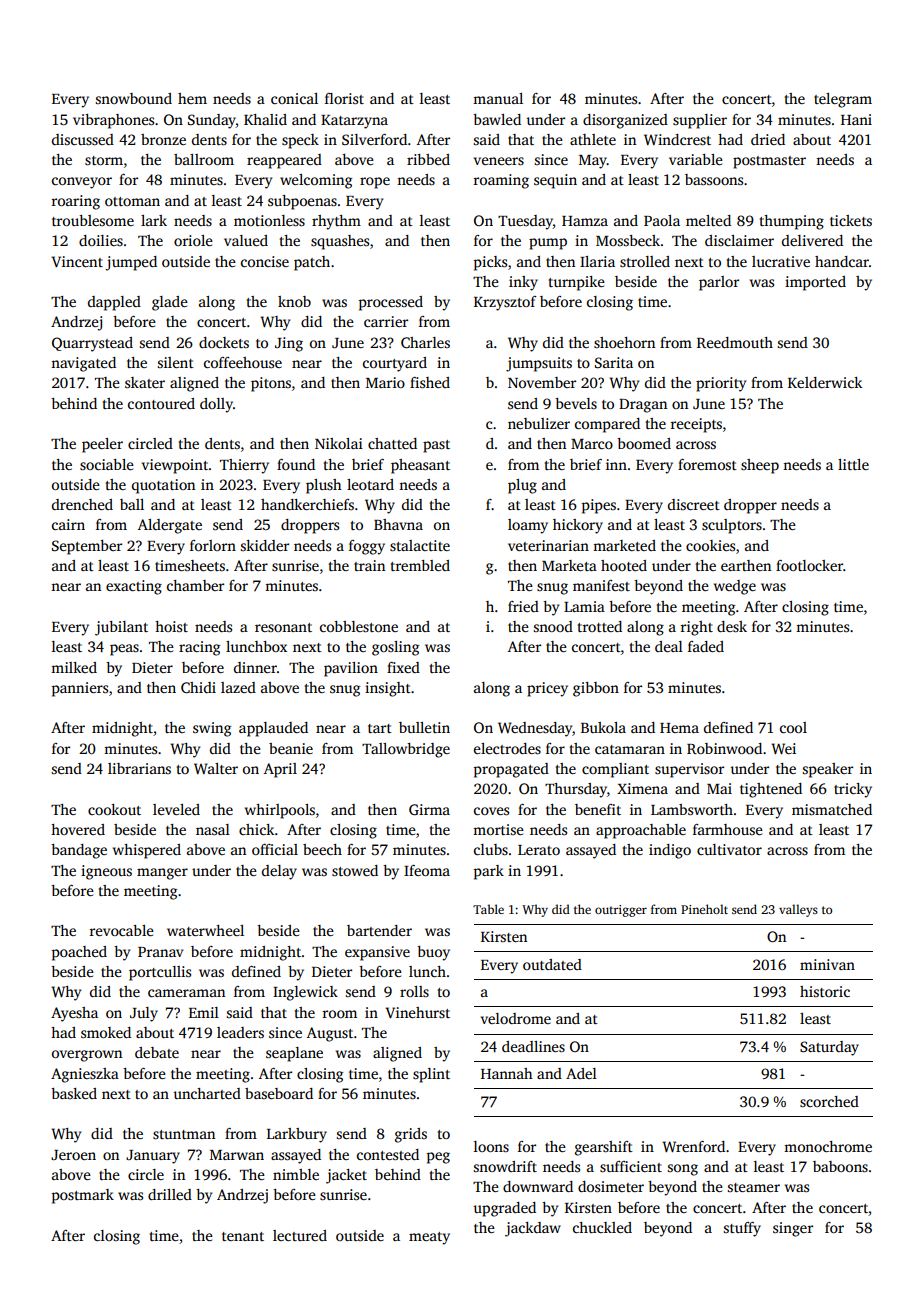 The width and height of the screenshot is (924, 1308). Describe the element at coordinates (134, 98) in the screenshot. I see `snowbound` at that location.
